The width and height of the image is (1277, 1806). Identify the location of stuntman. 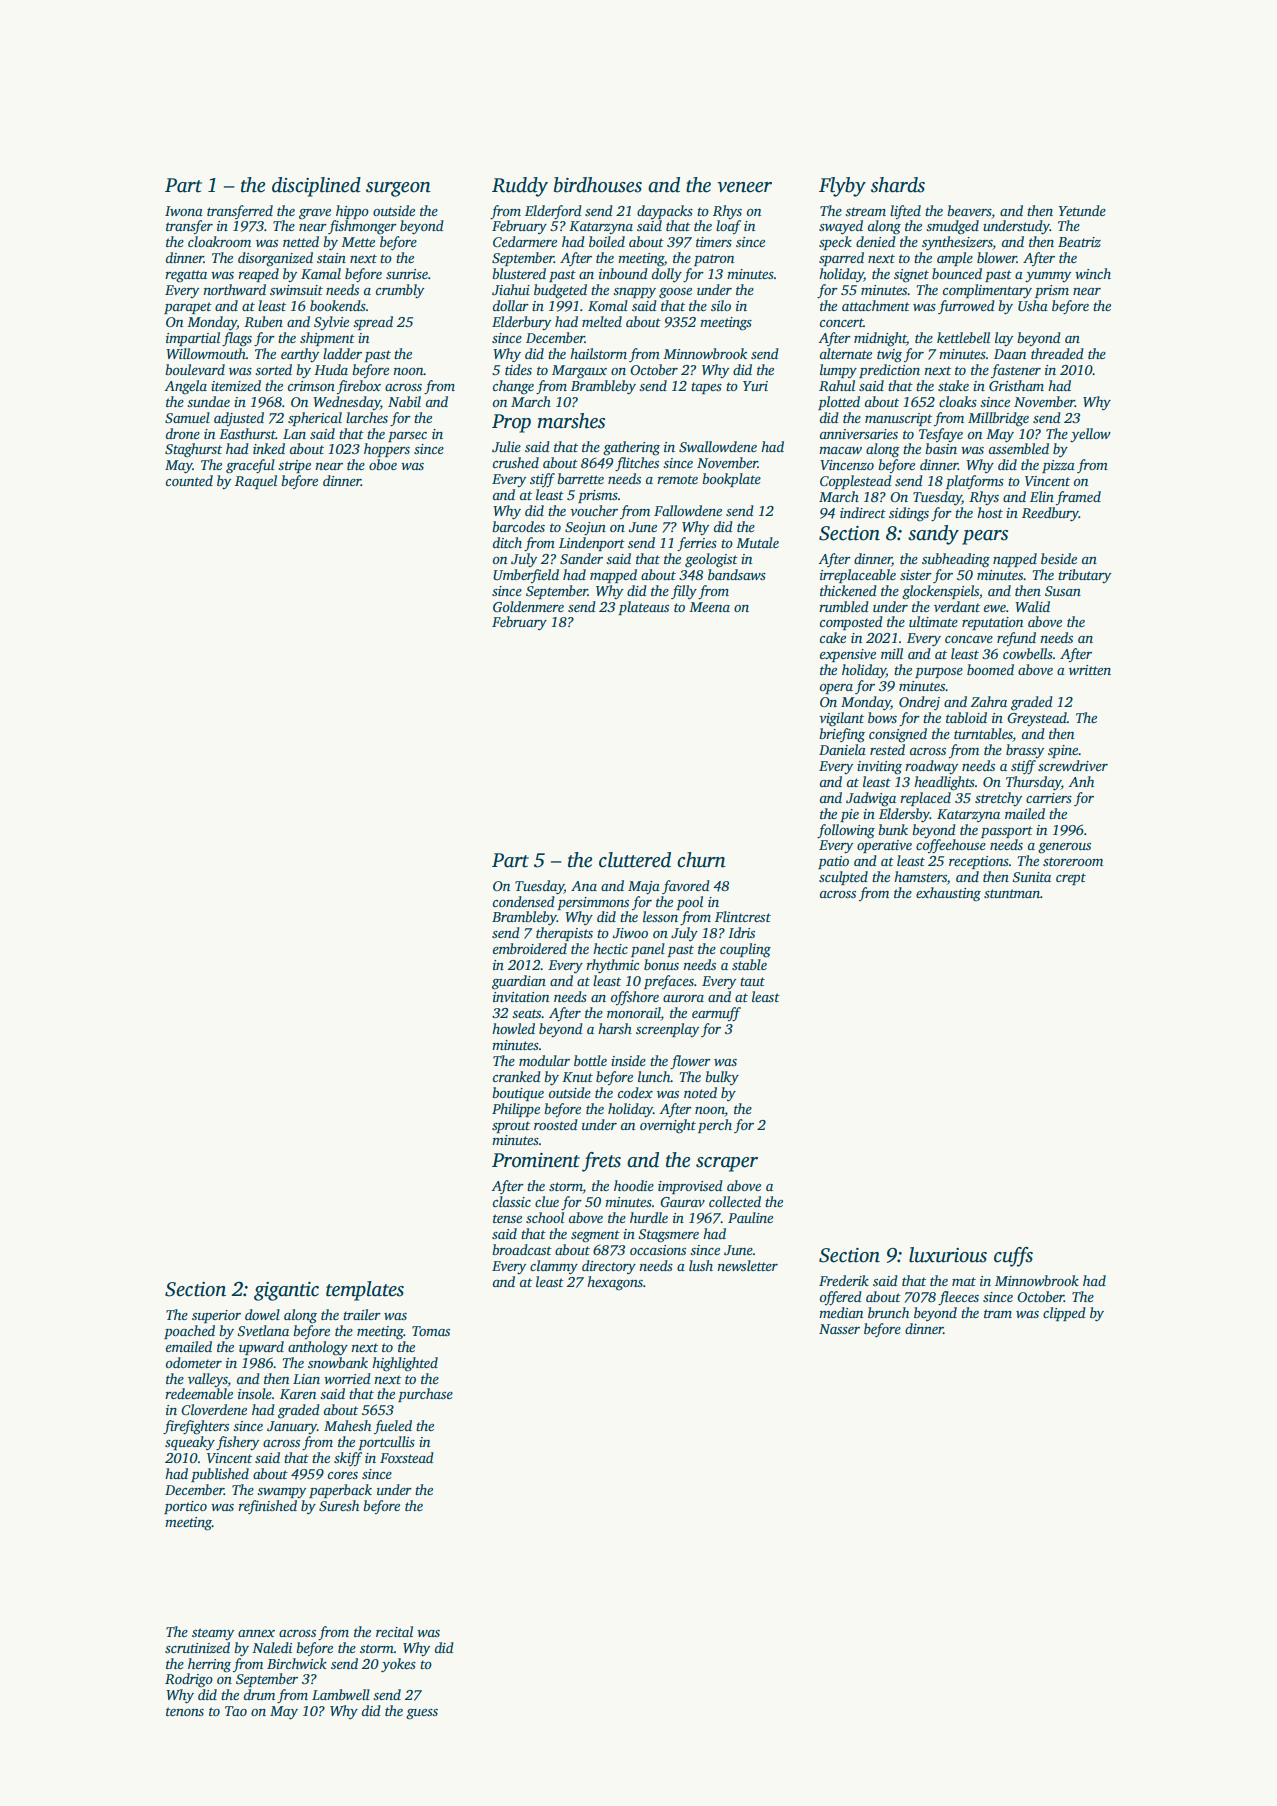
(1012, 893).
